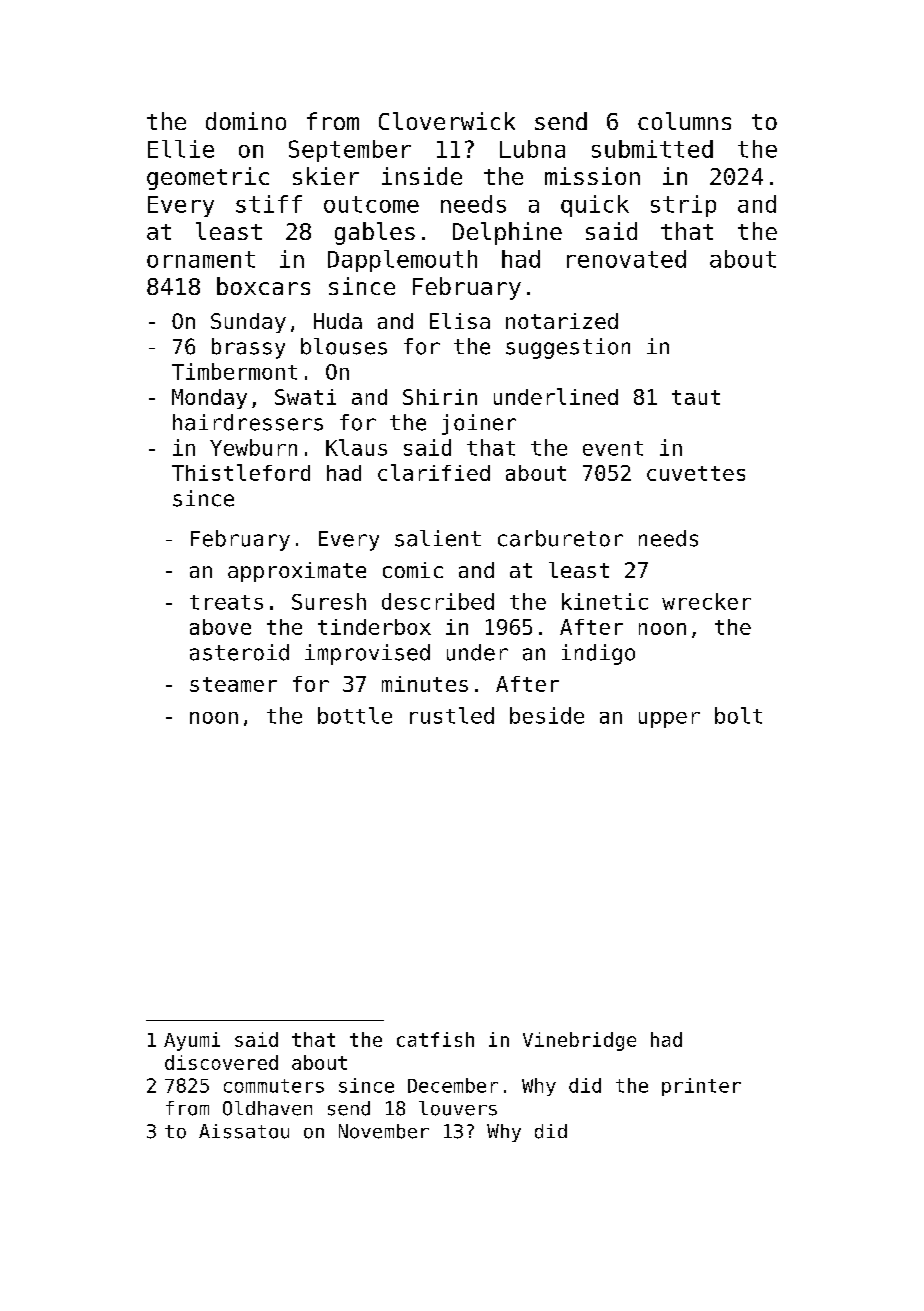  I want to click on submitted, so click(652, 149).
